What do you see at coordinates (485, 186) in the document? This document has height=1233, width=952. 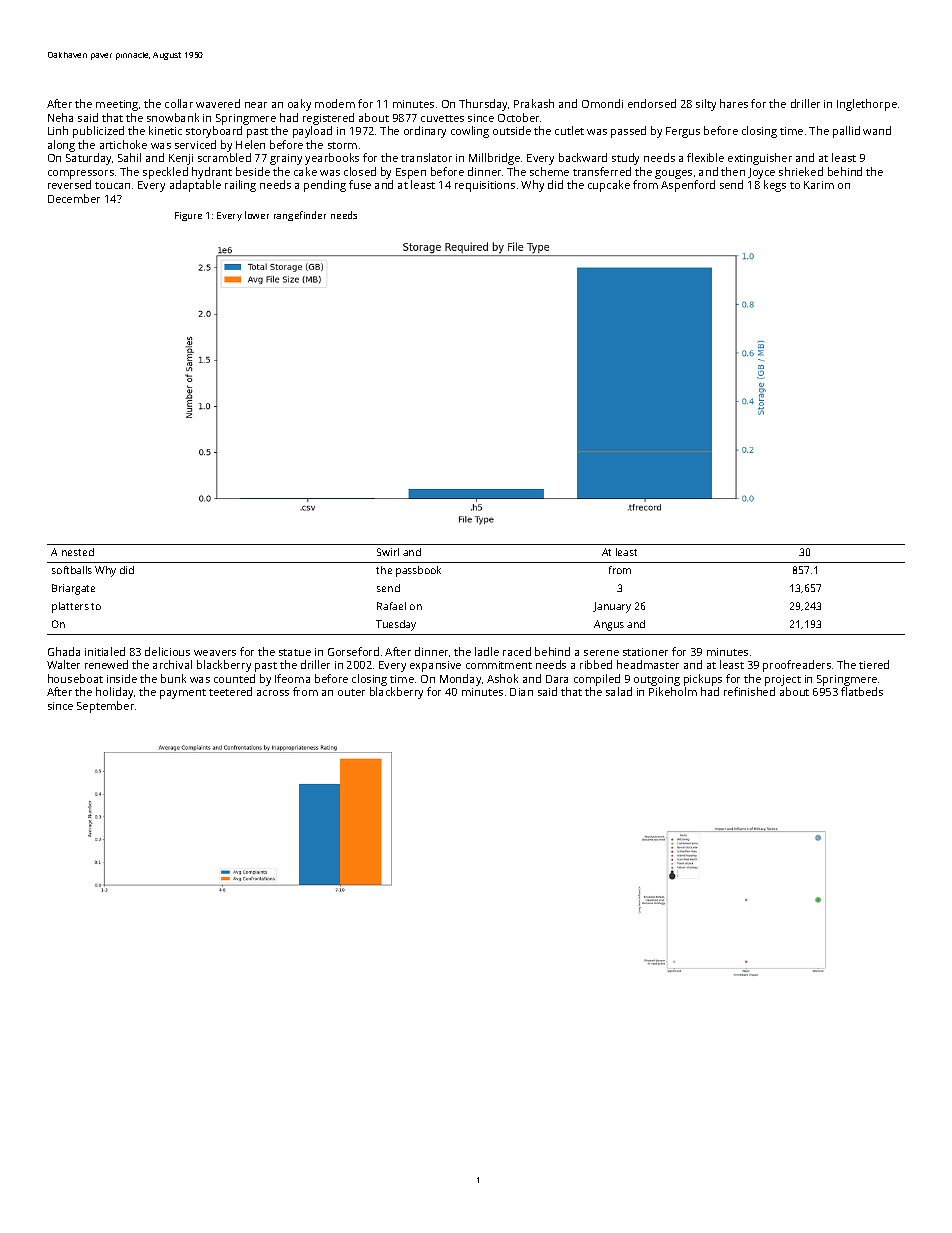 I see `requisitions` at bounding box center [485, 186].
